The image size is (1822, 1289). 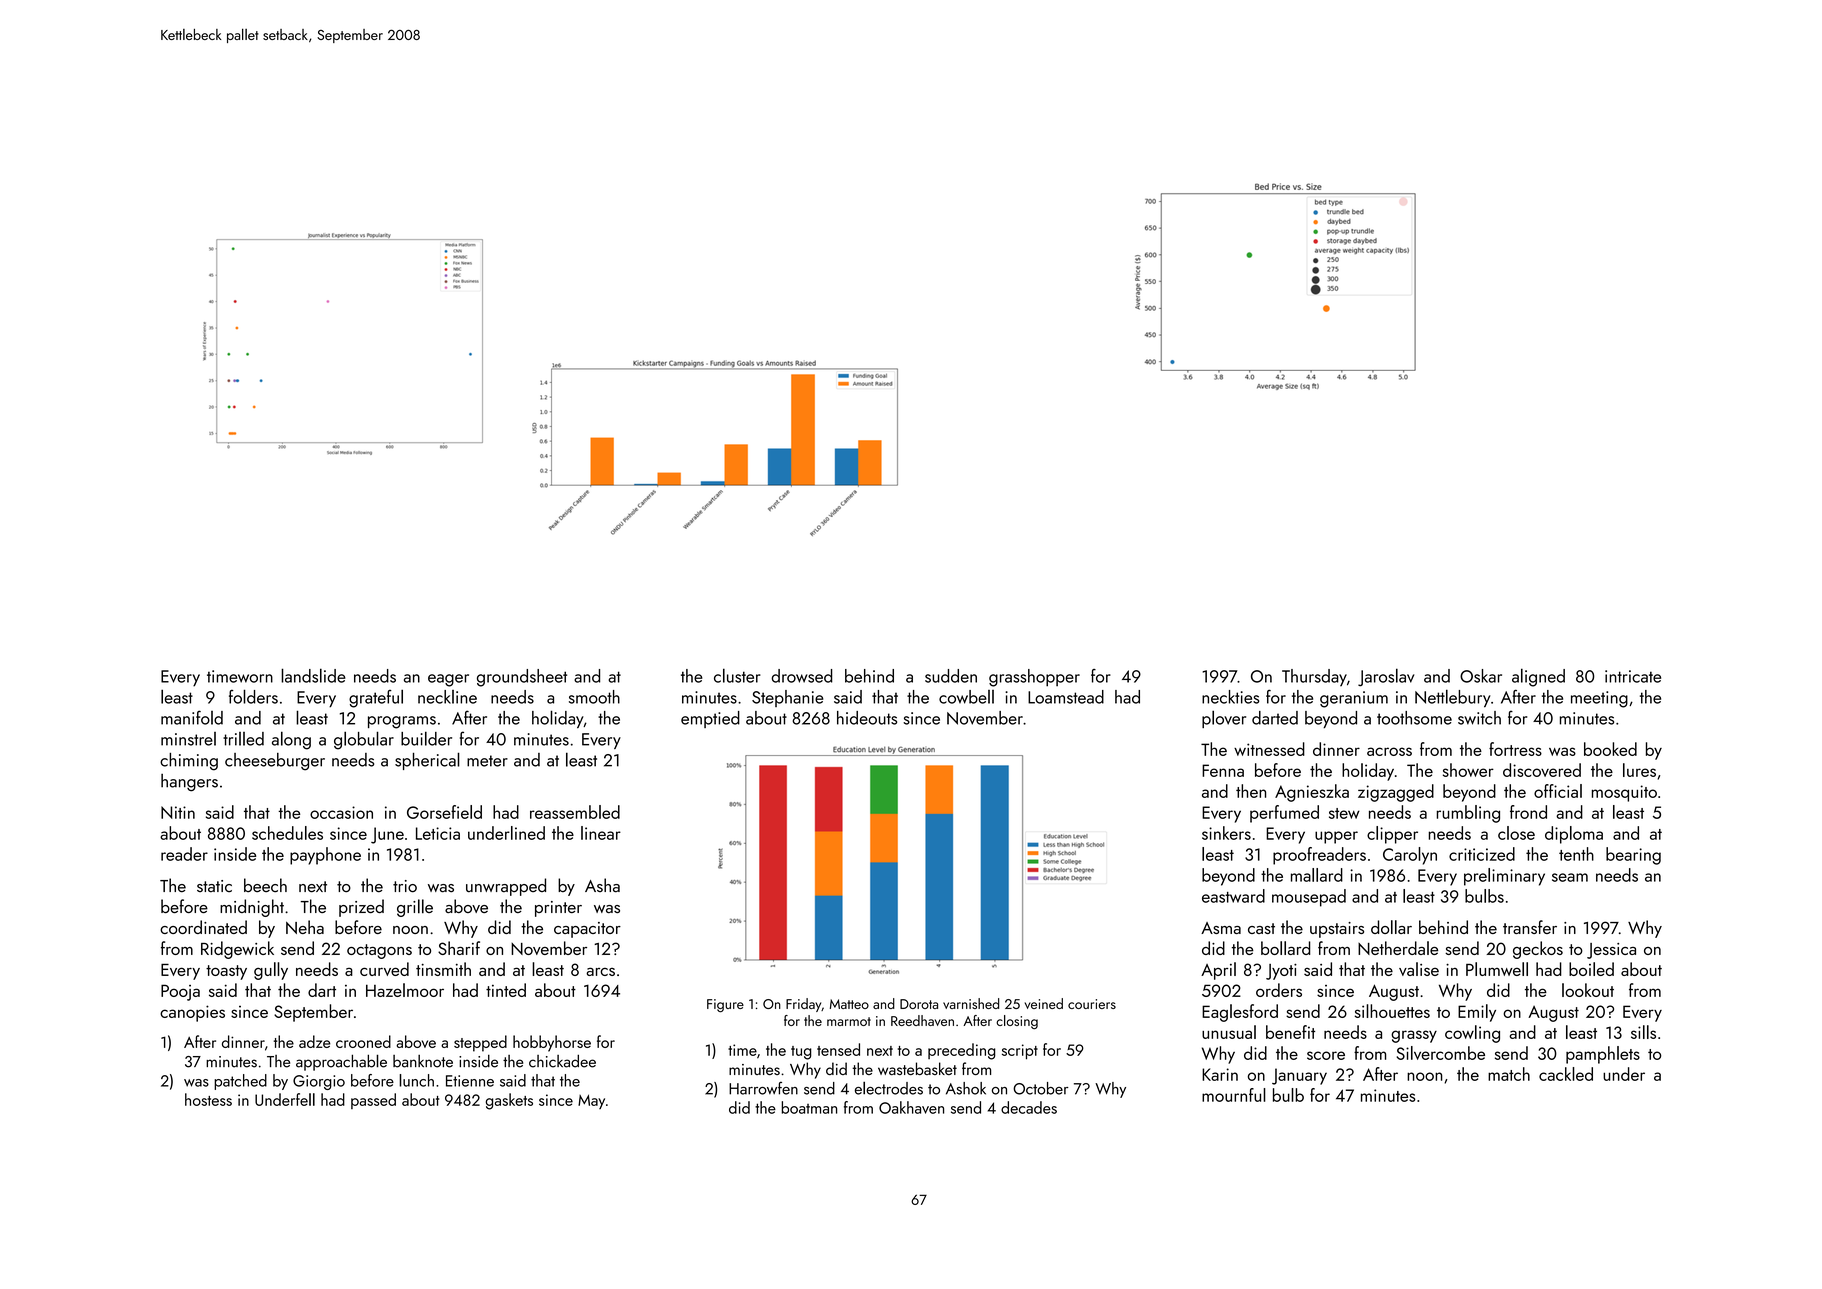 What do you see at coordinates (587, 930) in the screenshot?
I see `capacitor` at bounding box center [587, 930].
